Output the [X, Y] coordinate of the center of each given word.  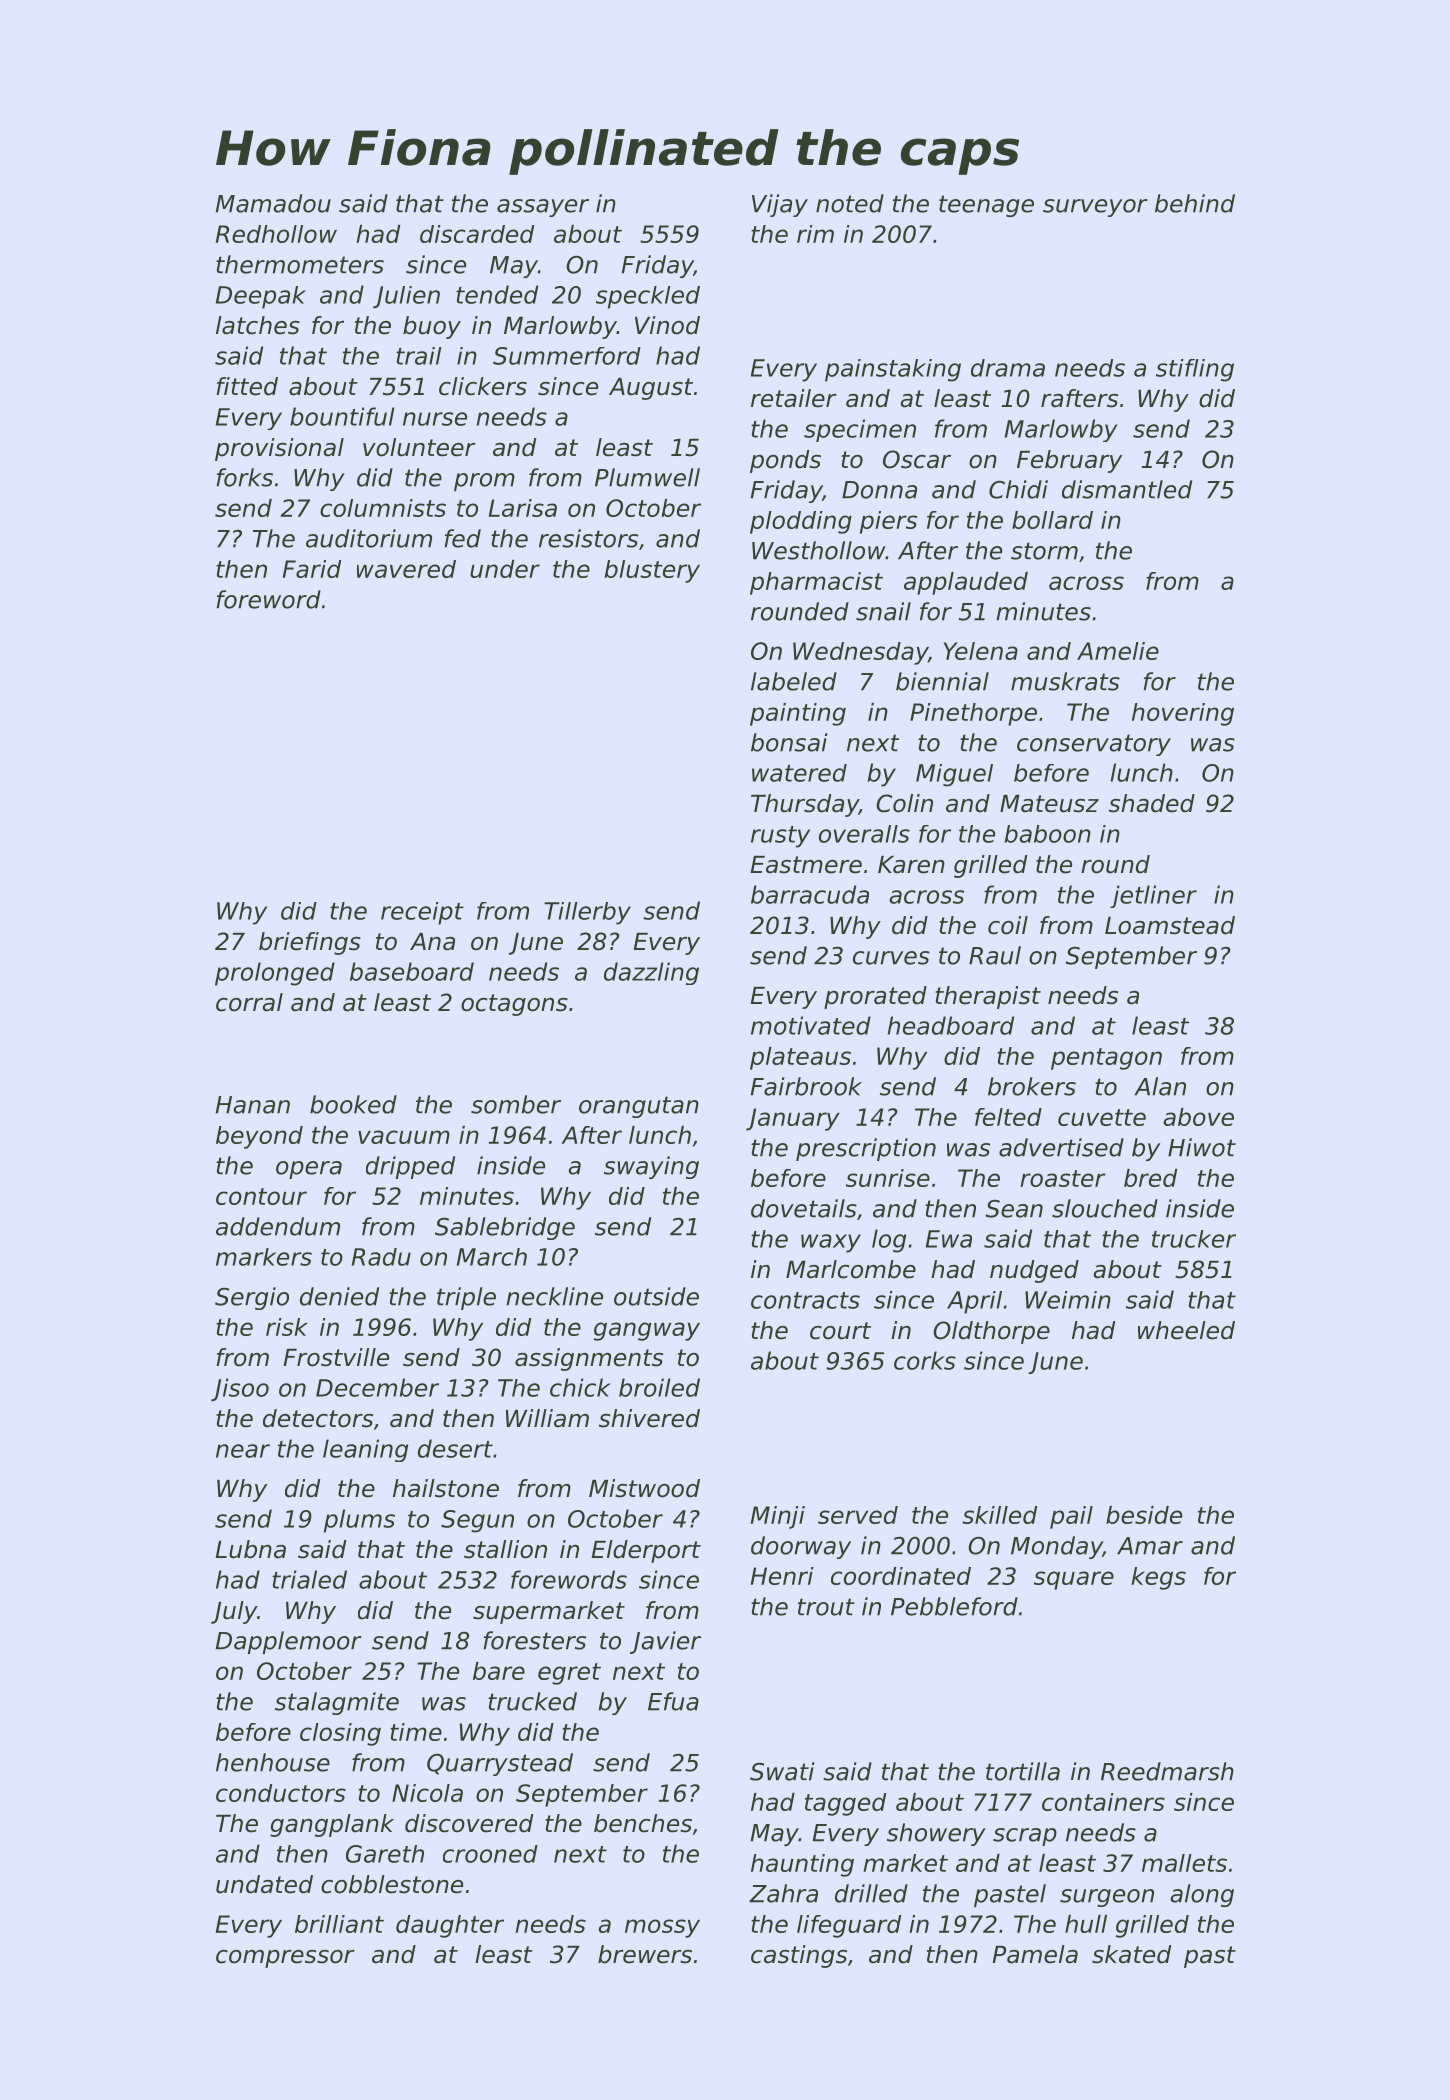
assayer [543, 208]
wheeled [1186, 1330]
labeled [794, 681]
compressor [285, 1959]
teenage [986, 206]
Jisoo [240, 1389]
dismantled [1127, 489]
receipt [422, 913]
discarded [477, 234]
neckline [554, 1296]
